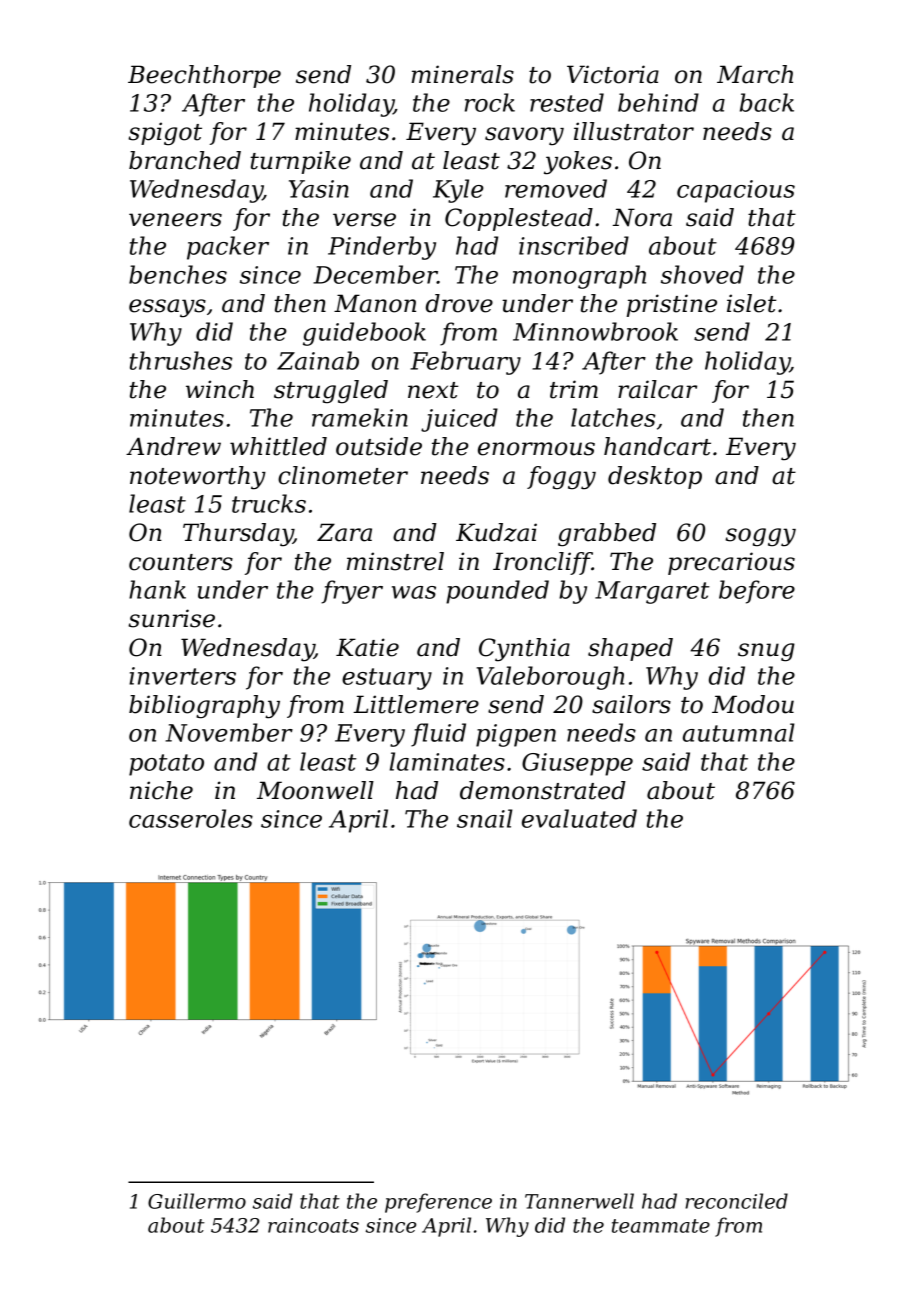 Image resolution: width=924 pixels, height=1311 pixels. I want to click on Tannerwell, so click(579, 1201).
